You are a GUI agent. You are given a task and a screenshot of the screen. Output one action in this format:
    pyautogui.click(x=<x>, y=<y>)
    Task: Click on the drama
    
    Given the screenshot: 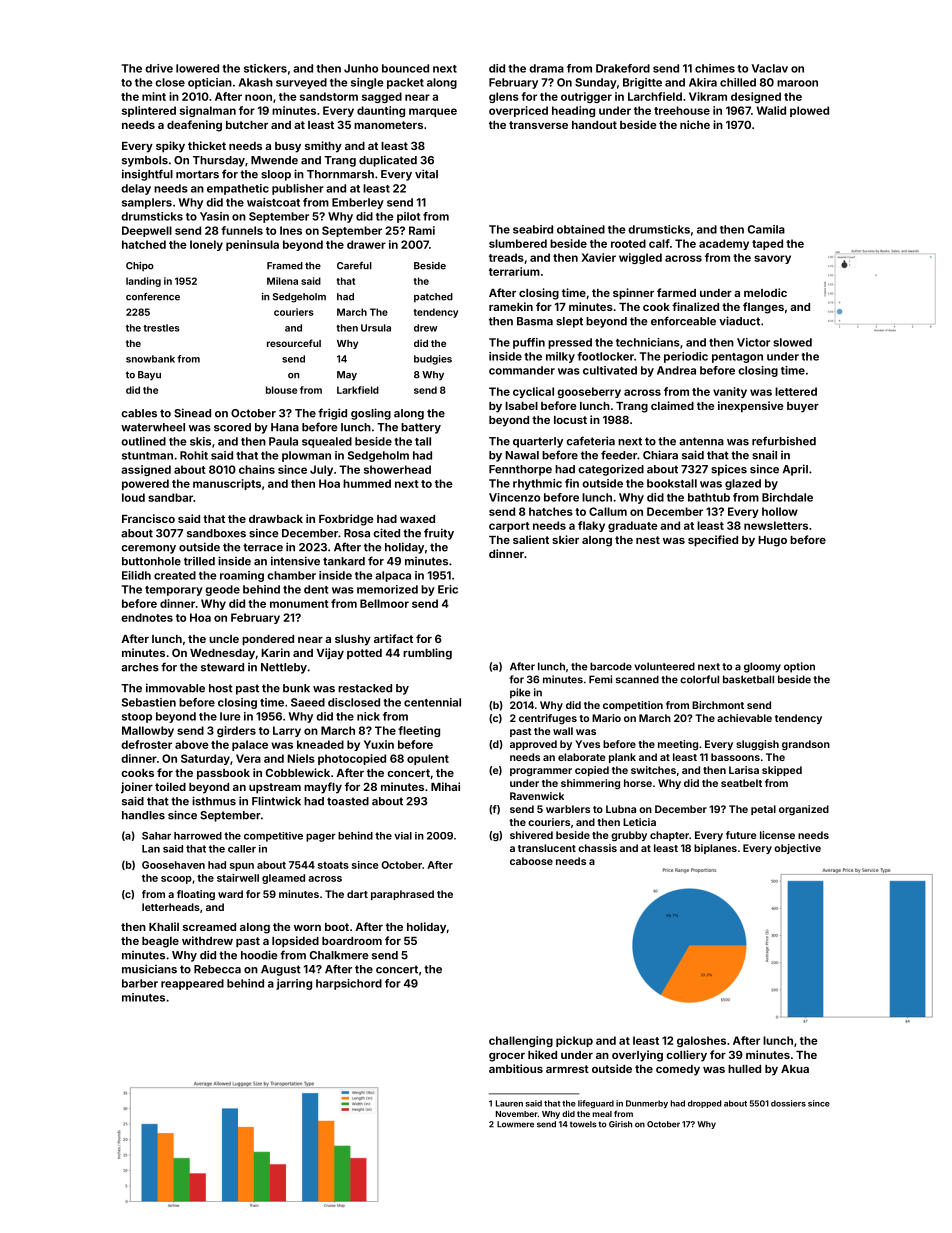 What is the action you would take?
    pyautogui.click(x=546, y=68)
